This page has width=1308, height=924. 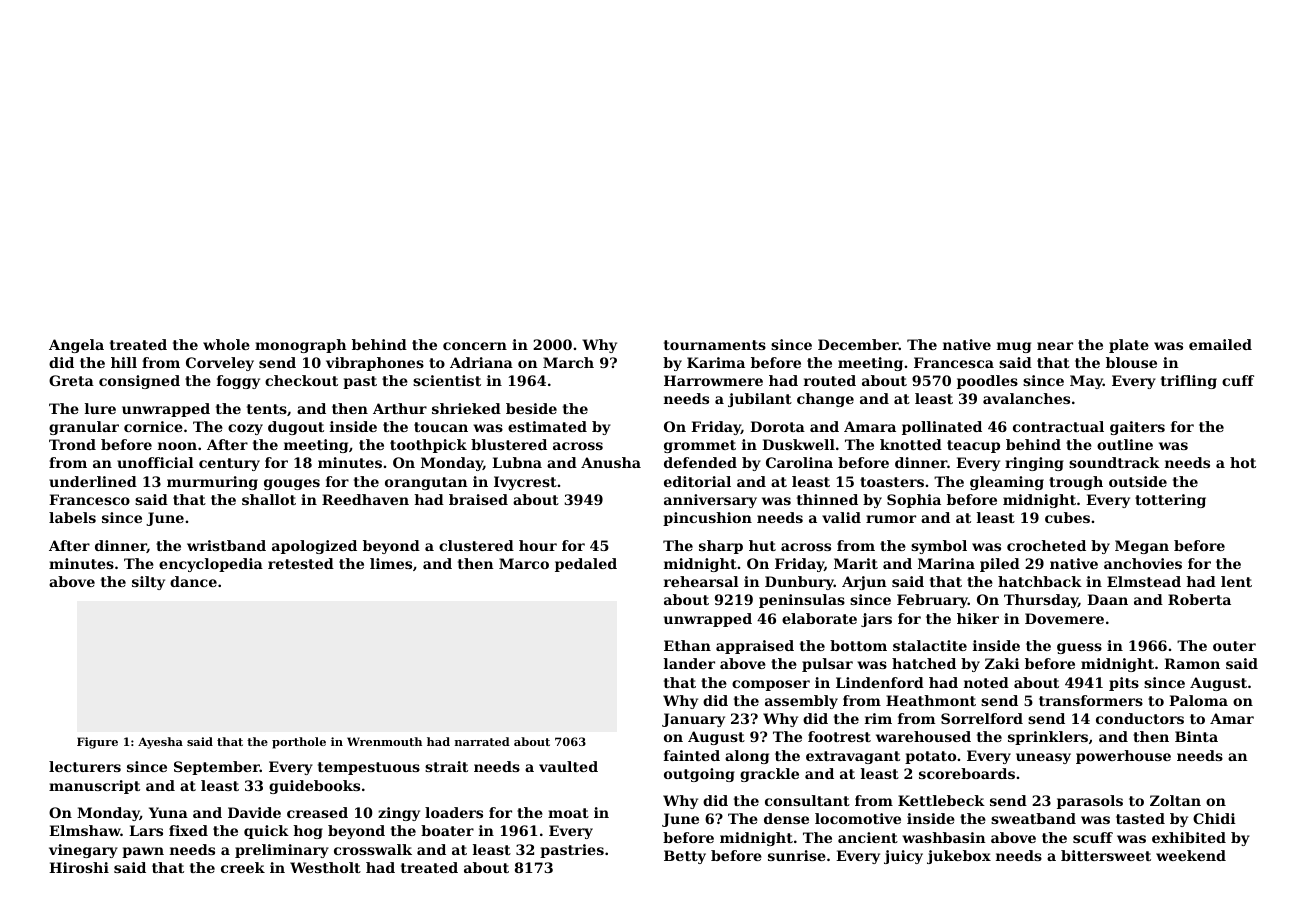 I want to click on consigned, so click(x=139, y=382).
